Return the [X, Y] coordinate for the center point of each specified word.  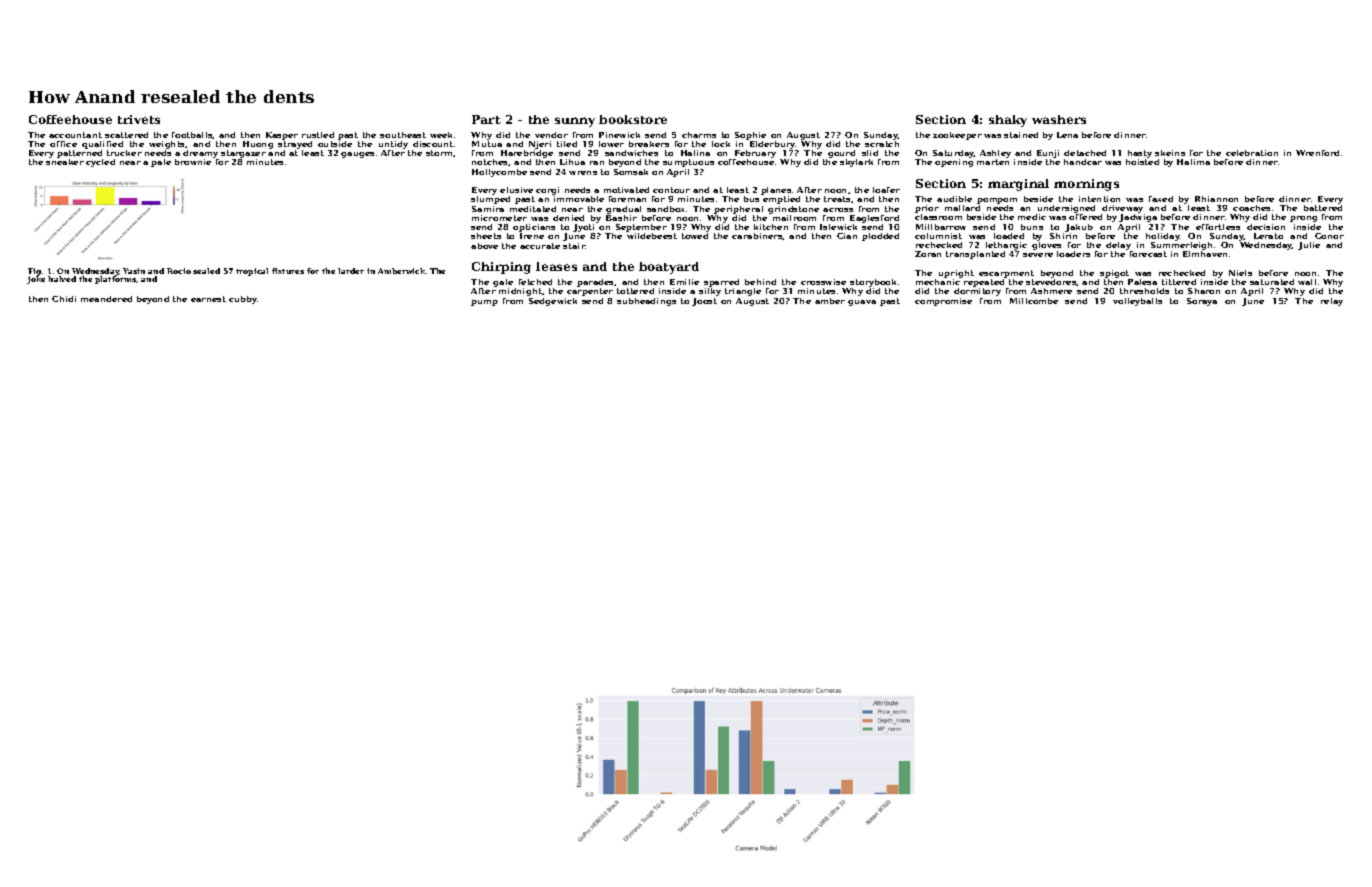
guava [862, 303]
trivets [139, 119]
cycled [100, 163]
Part [486, 119]
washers [1059, 119]
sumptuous [688, 163]
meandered [106, 299]
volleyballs [1137, 302]
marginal [1018, 185]
